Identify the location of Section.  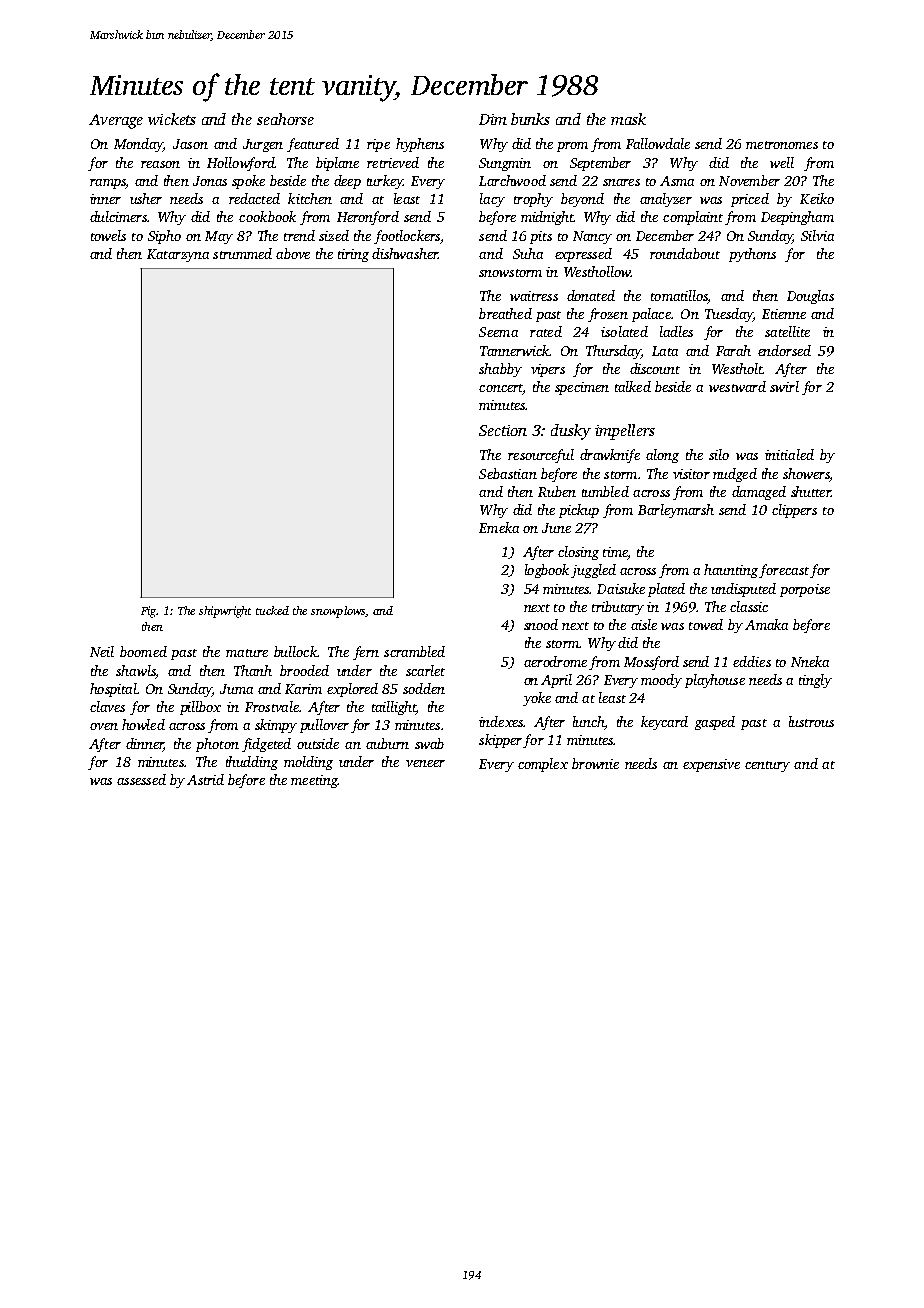
(503, 430).
